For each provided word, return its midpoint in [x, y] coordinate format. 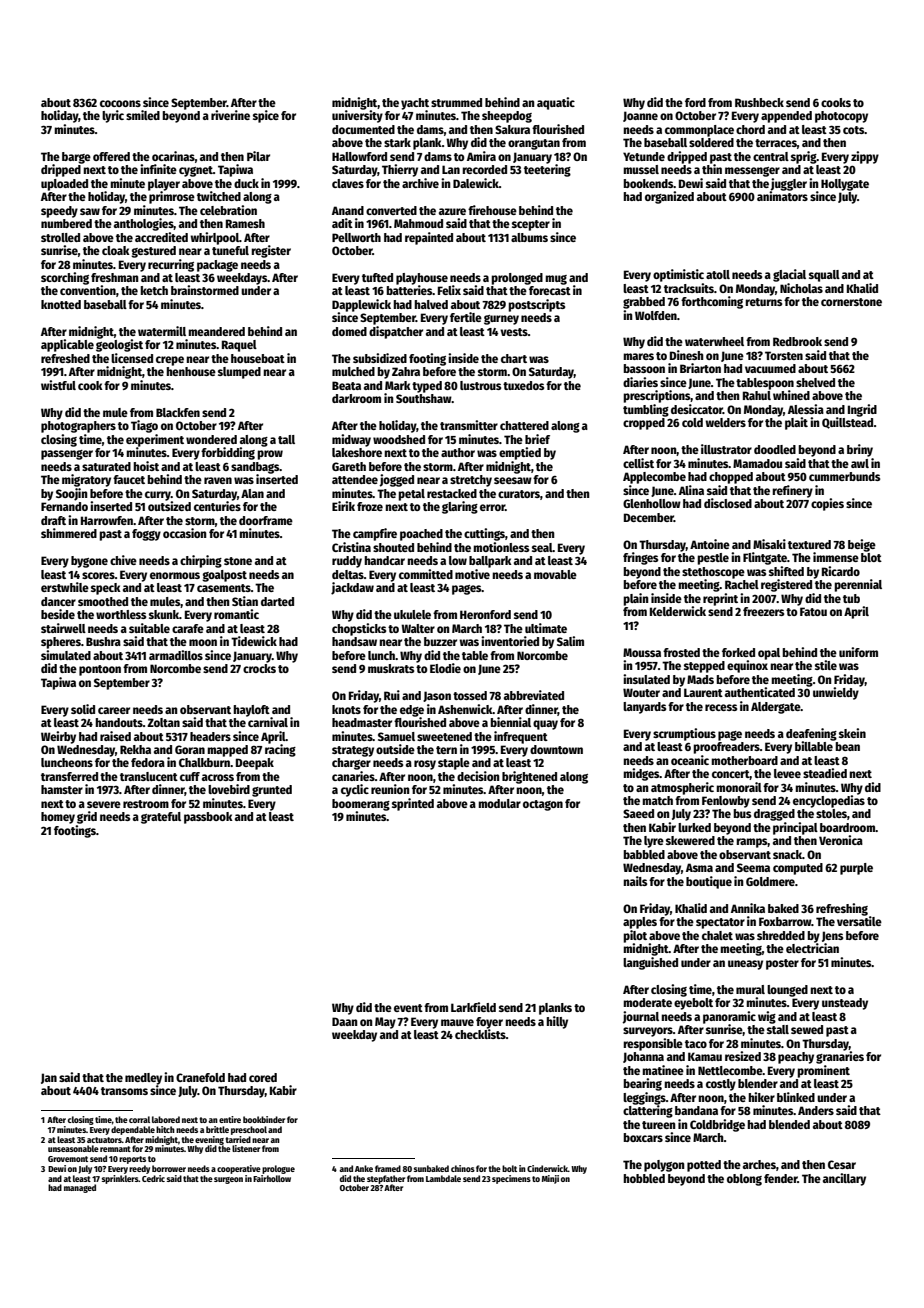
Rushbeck [759, 102]
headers [210, 736]
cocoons [120, 103]
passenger [67, 455]
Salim [570, 641]
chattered [524, 425]
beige [862, 545]
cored [263, 1077]
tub [851, 598]
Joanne [640, 116]
